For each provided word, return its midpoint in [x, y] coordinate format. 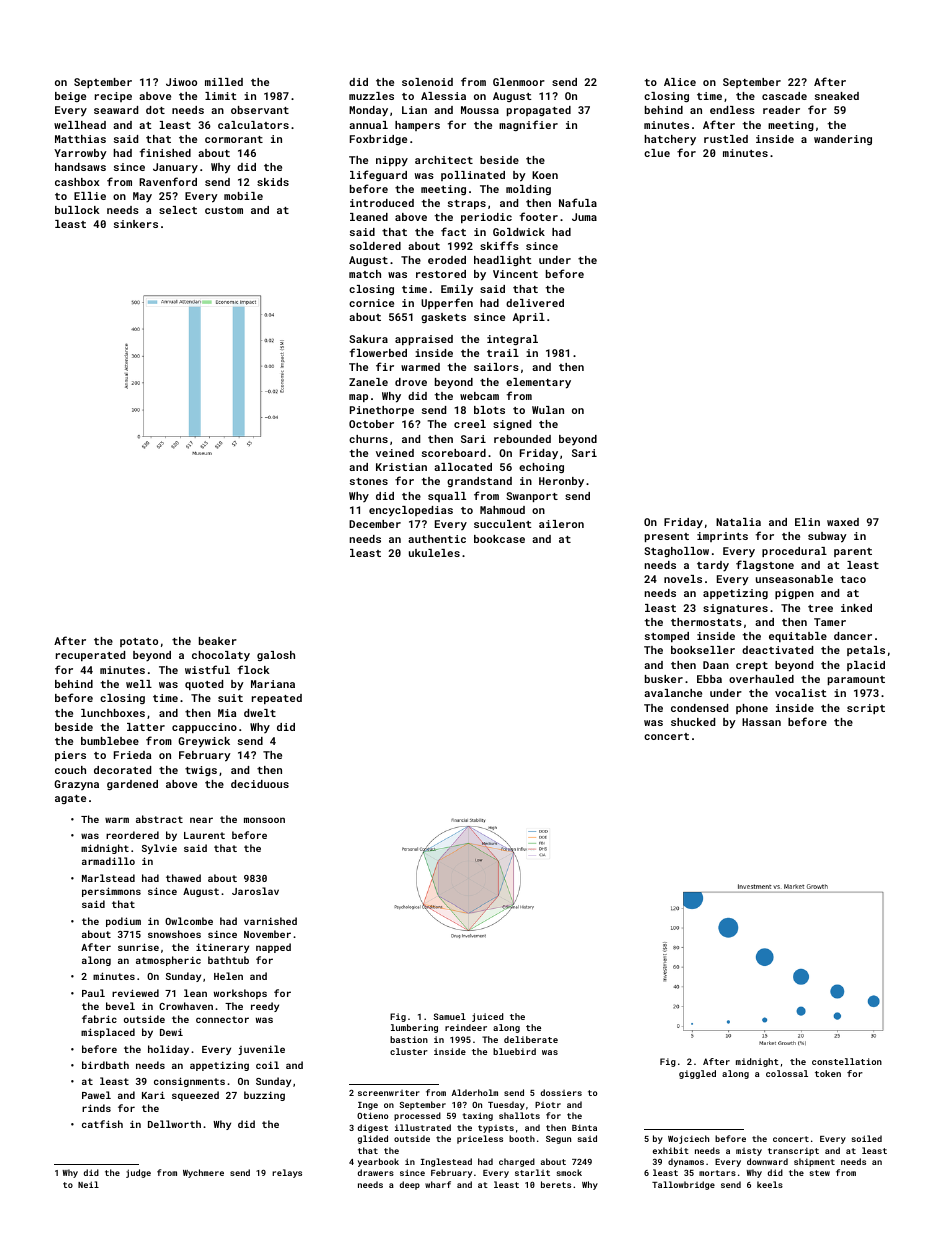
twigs [201, 771]
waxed [843, 522]
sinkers [136, 224]
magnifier [528, 125]
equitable [798, 637]
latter [146, 727]
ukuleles [434, 553]
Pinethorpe [382, 411]
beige [70, 97]
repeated [277, 699]
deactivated [777, 650]
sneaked [837, 96]
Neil [88, 1184]
